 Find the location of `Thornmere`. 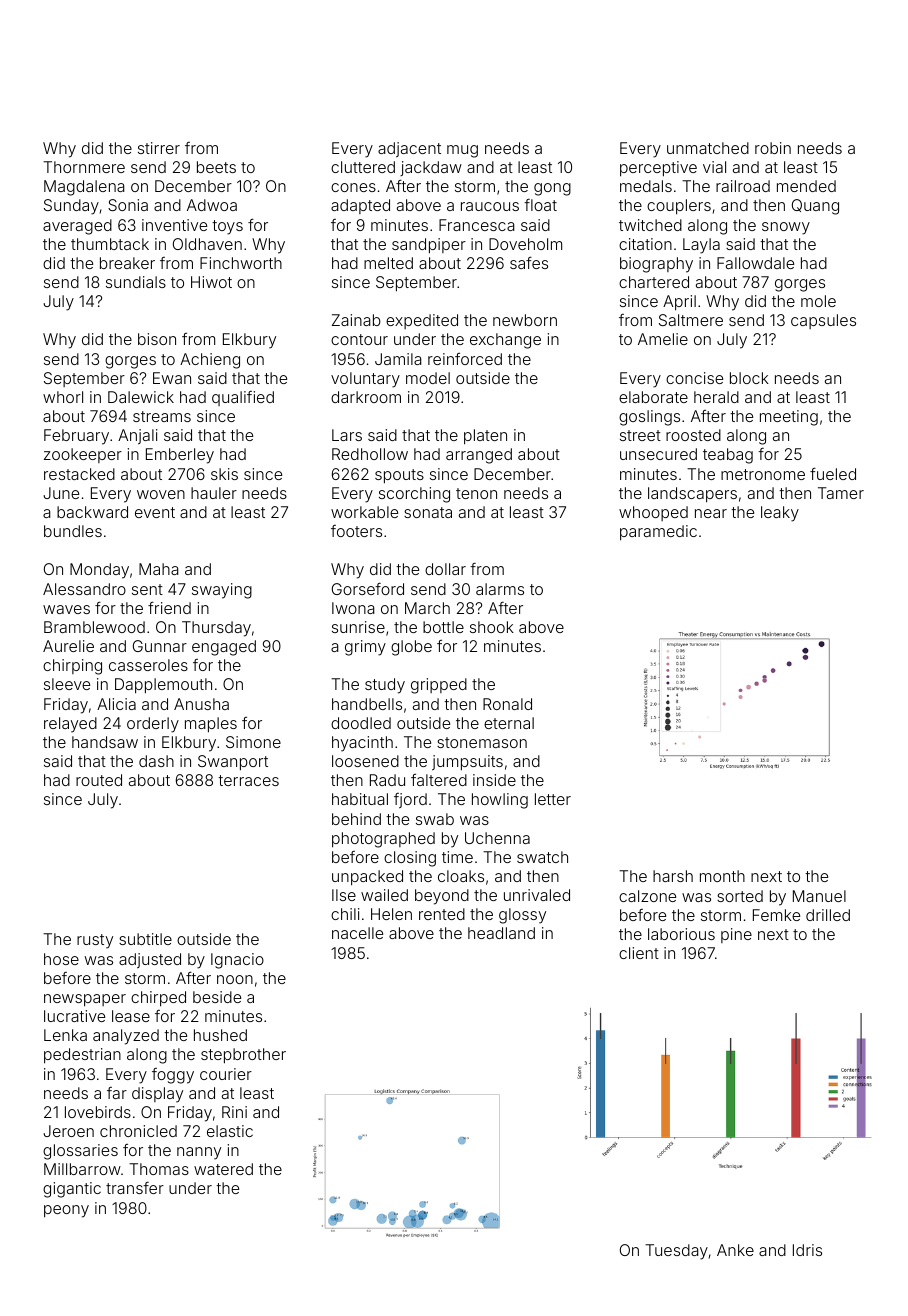

Thornmere is located at coordinates (84, 167).
